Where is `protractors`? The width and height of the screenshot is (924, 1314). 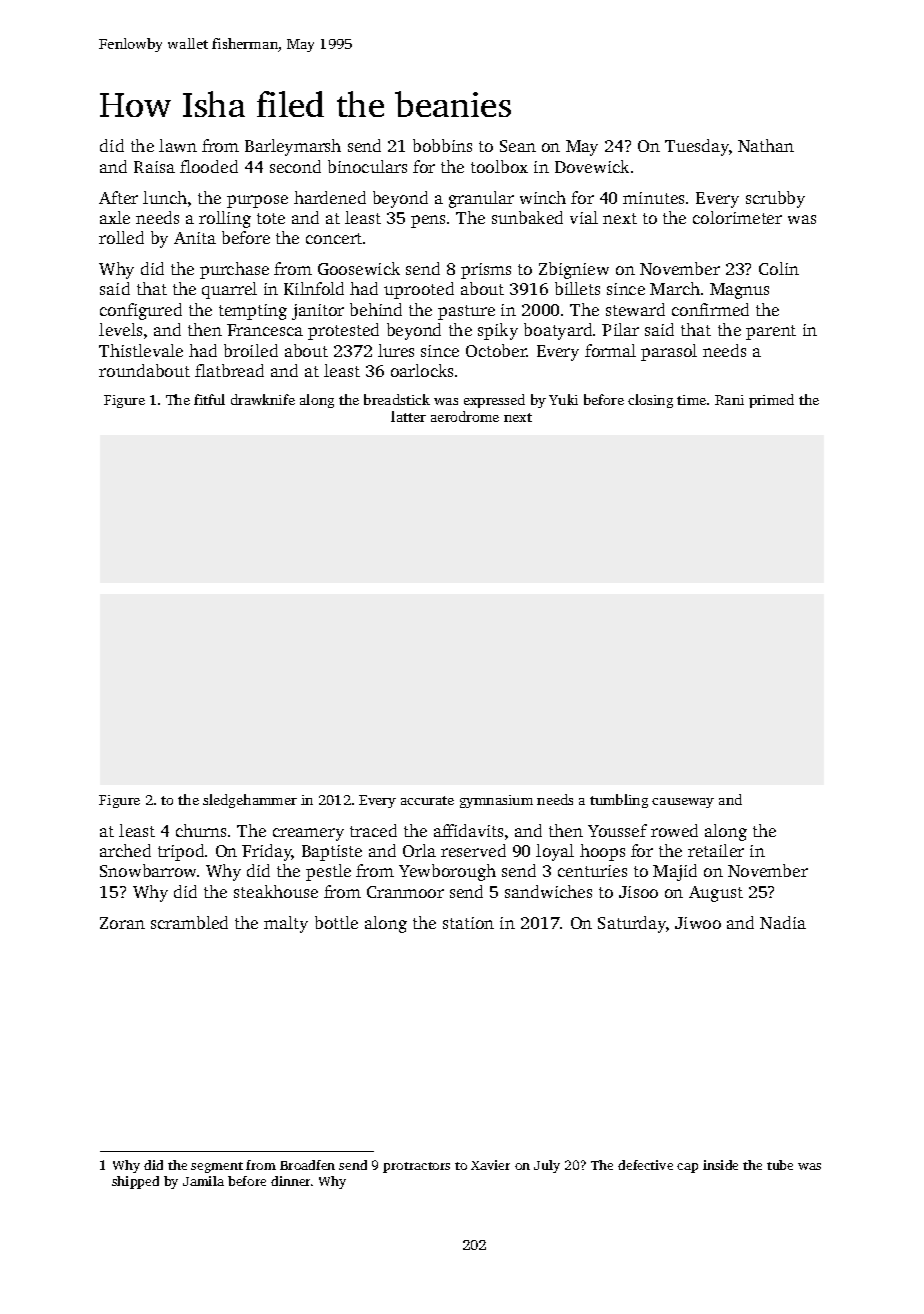 protractors is located at coordinates (416, 1167).
